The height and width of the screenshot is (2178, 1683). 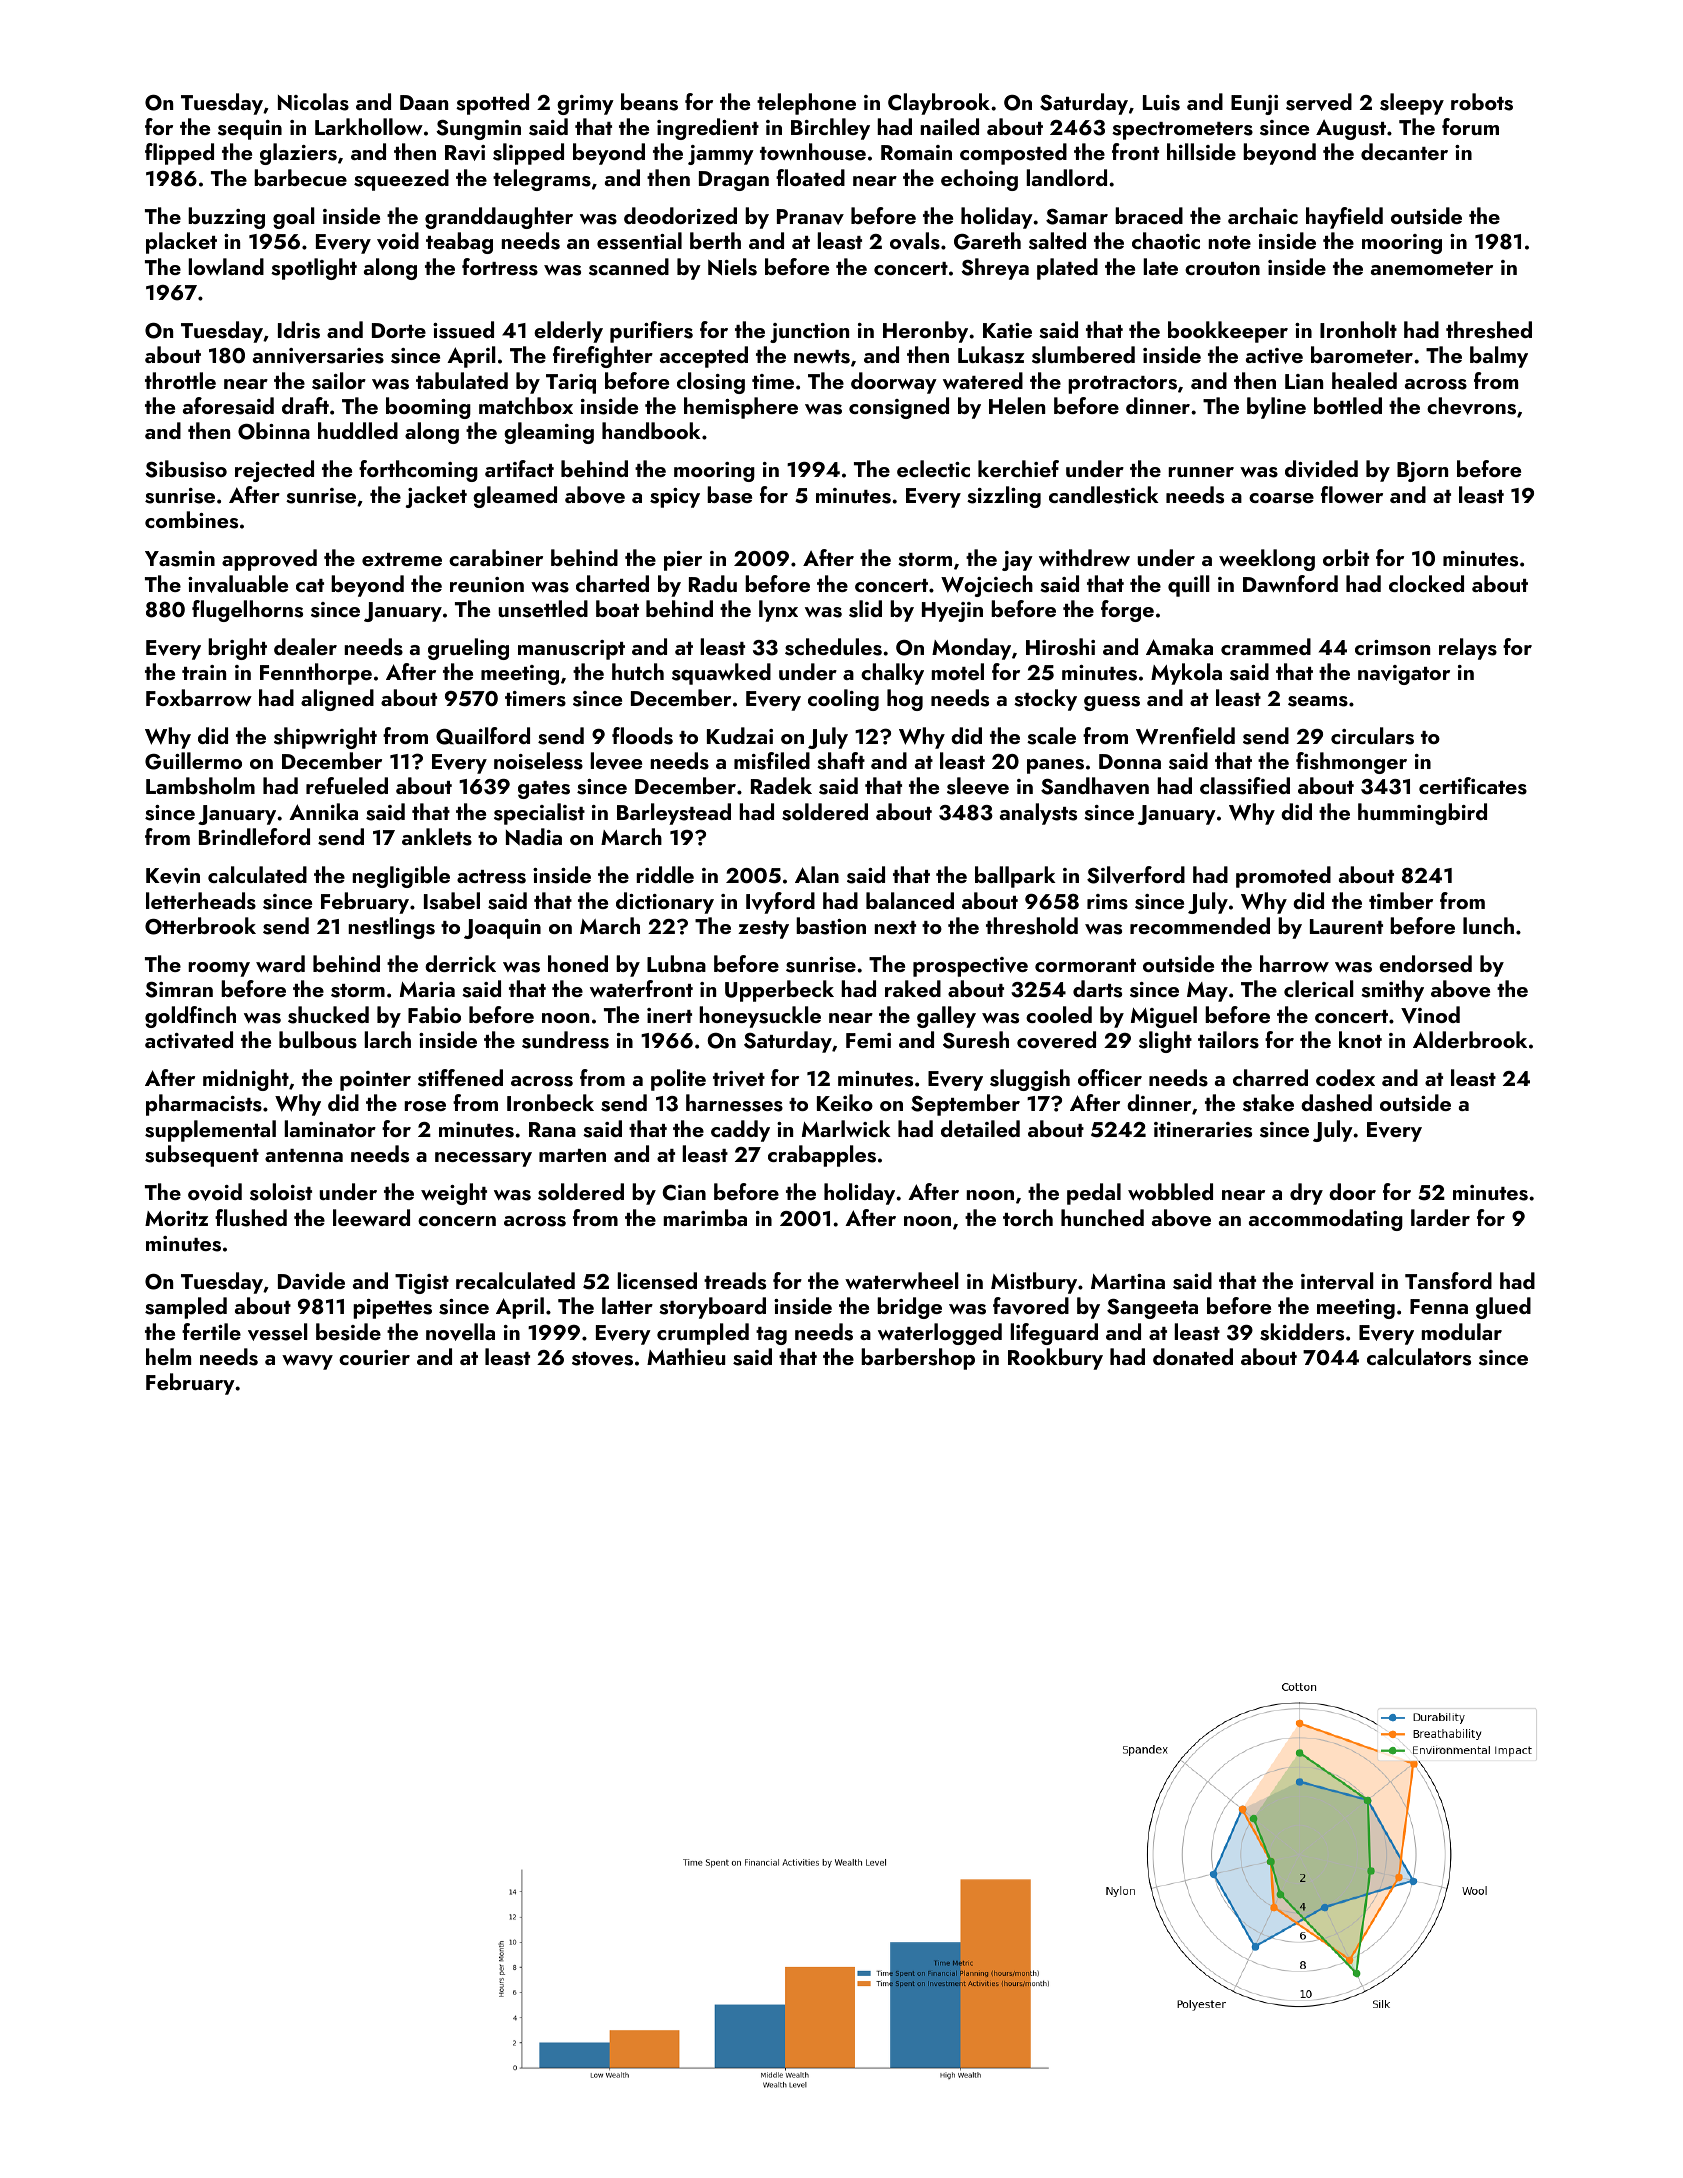 I want to click on stoves, so click(x=602, y=1359).
